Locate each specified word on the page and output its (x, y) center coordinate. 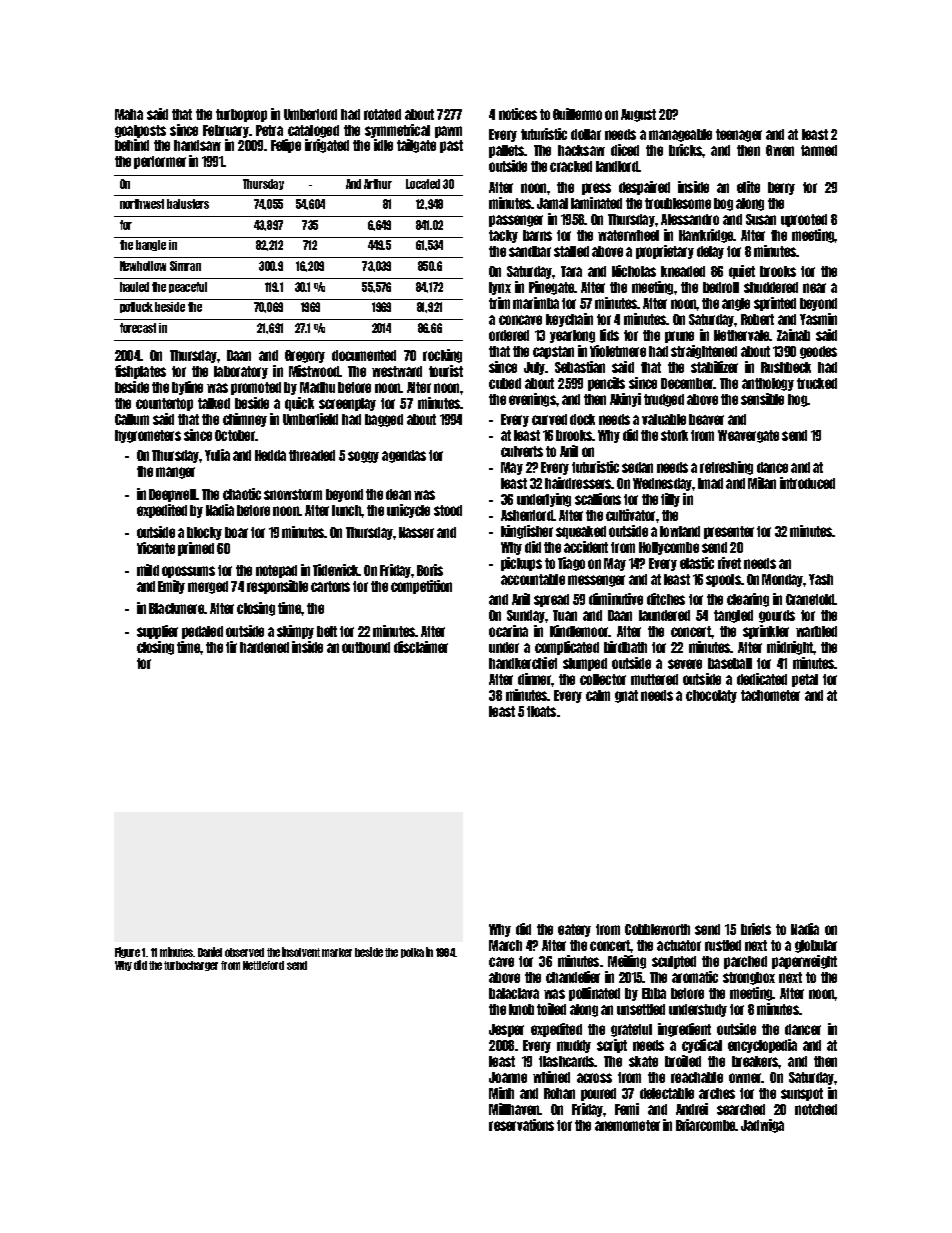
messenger (596, 581)
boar (236, 532)
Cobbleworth (657, 929)
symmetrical (397, 131)
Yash (821, 579)
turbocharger (191, 966)
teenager (739, 135)
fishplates (140, 372)
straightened (704, 352)
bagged (384, 420)
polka (412, 953)
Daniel (210, 952)
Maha (129, 114)
